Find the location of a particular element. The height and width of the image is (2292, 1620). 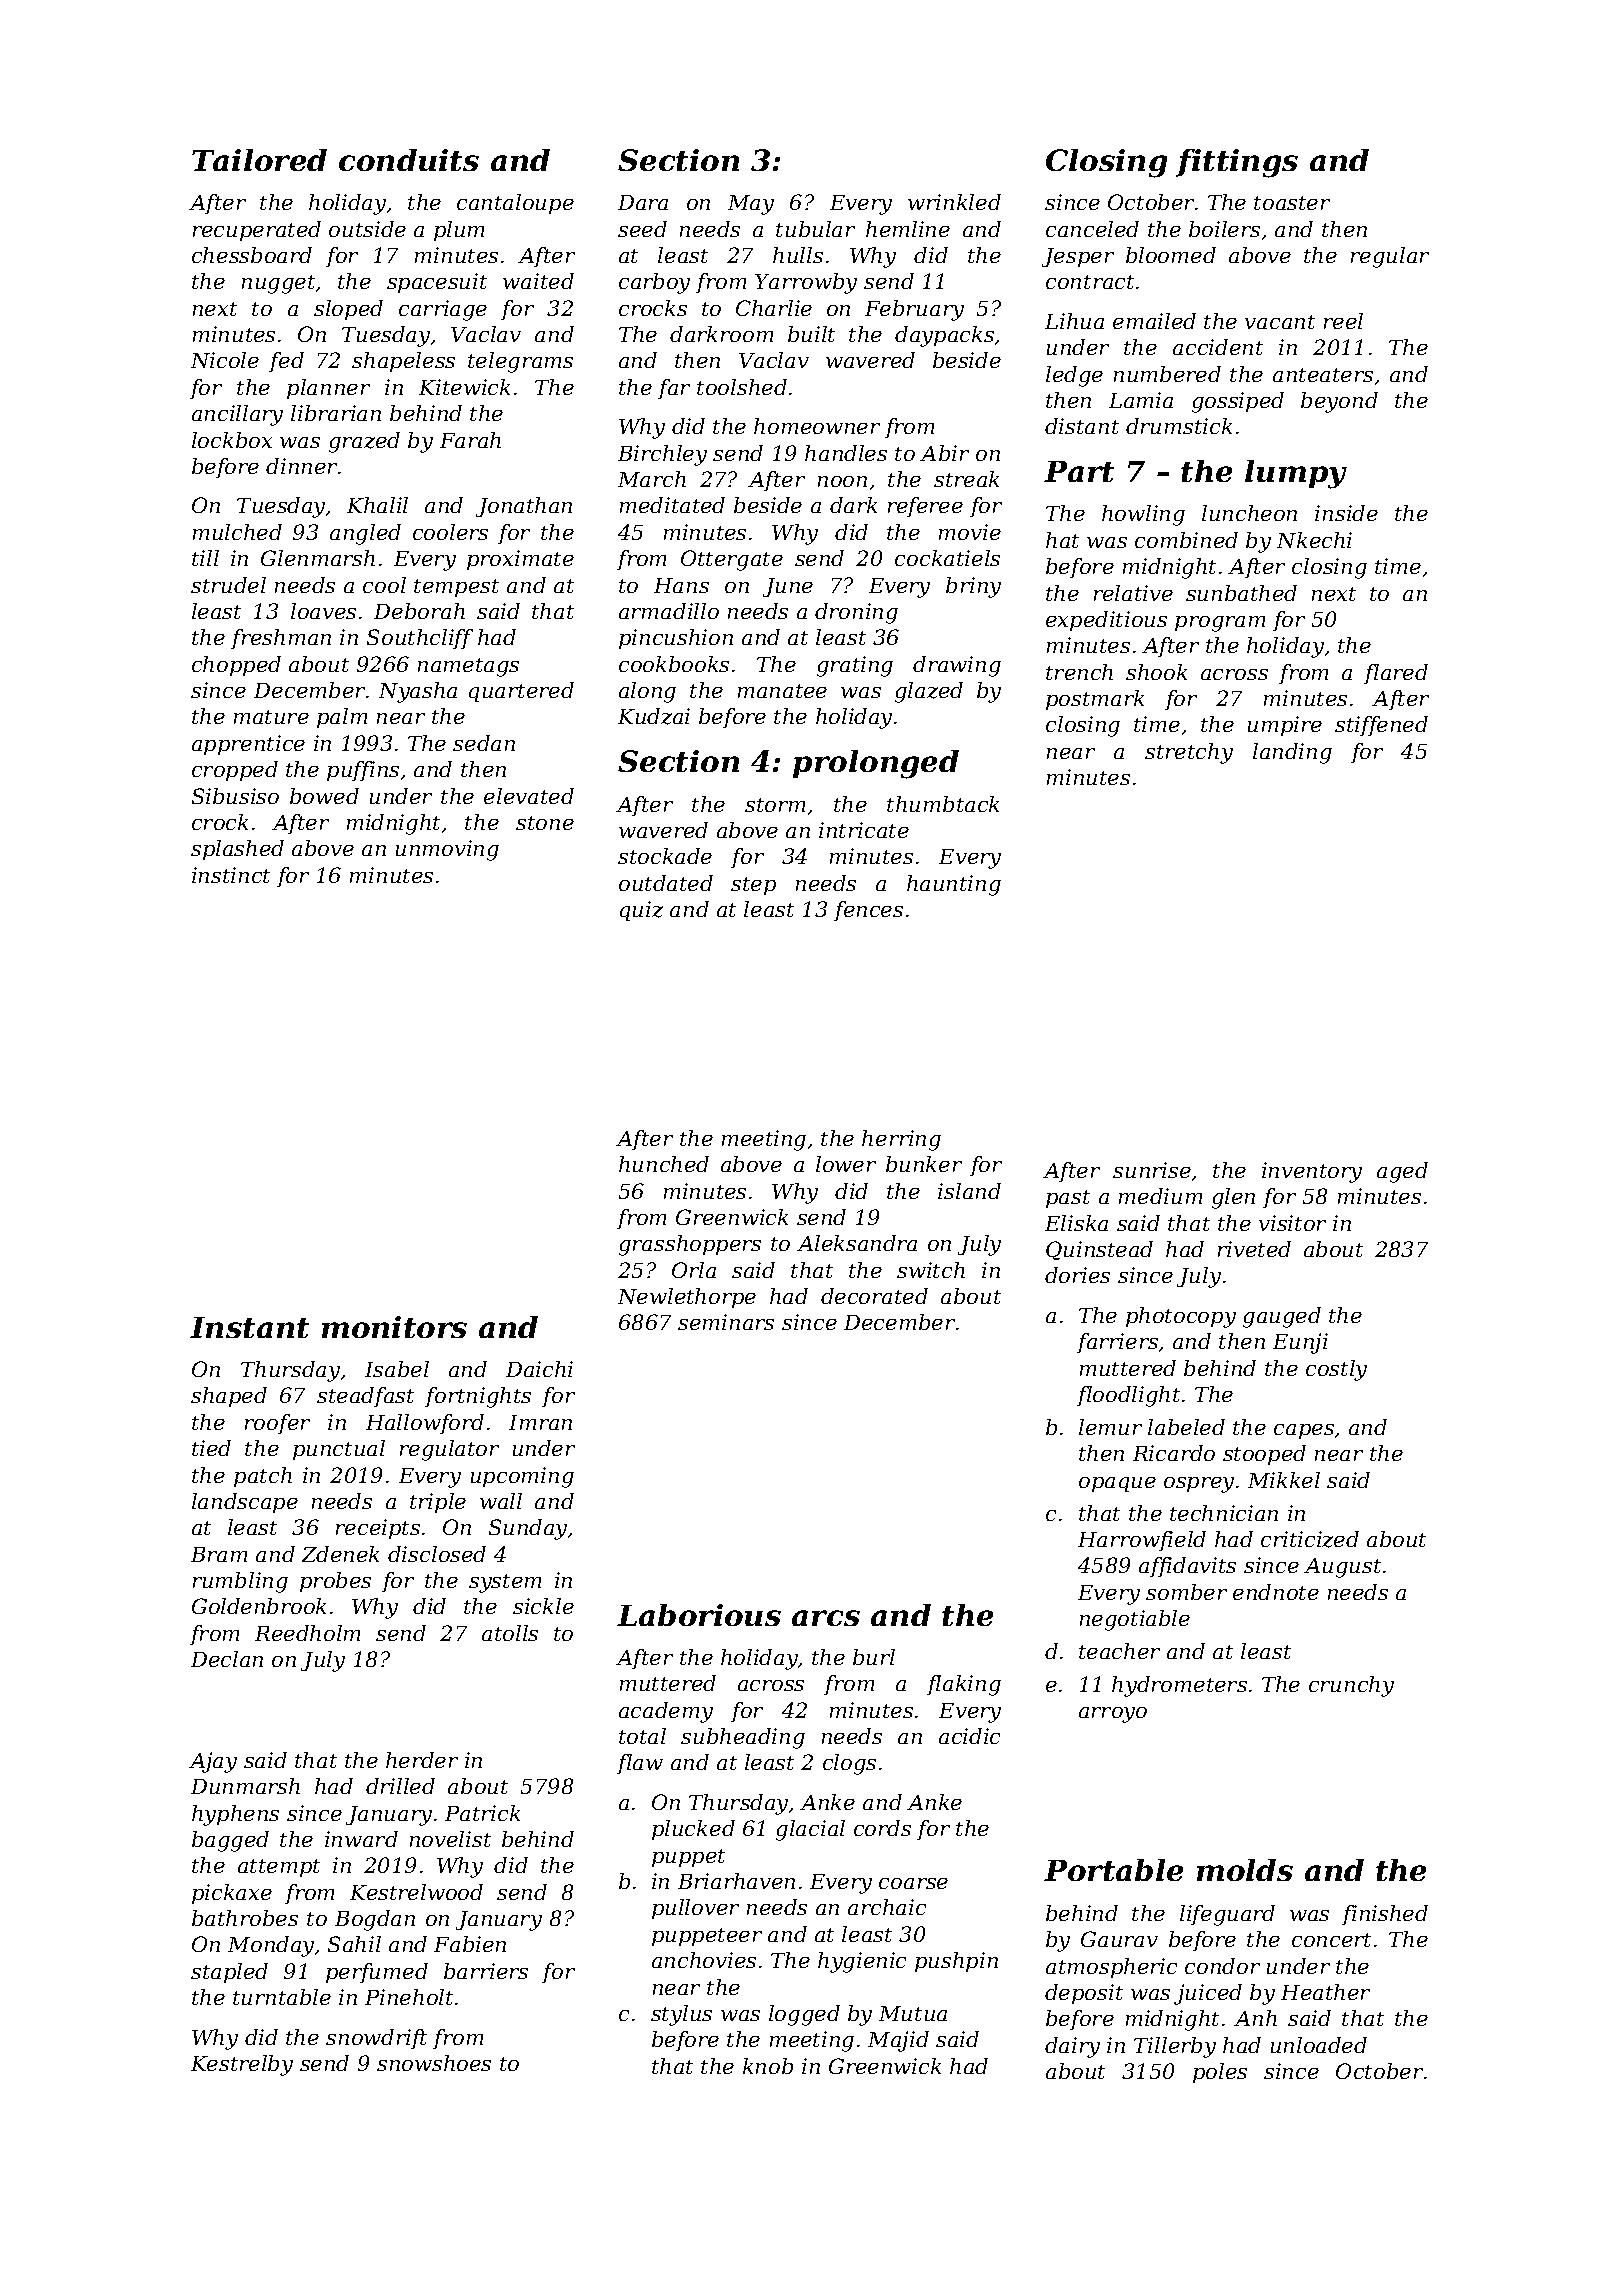

toaster is located at coordinates (1292, 203).
